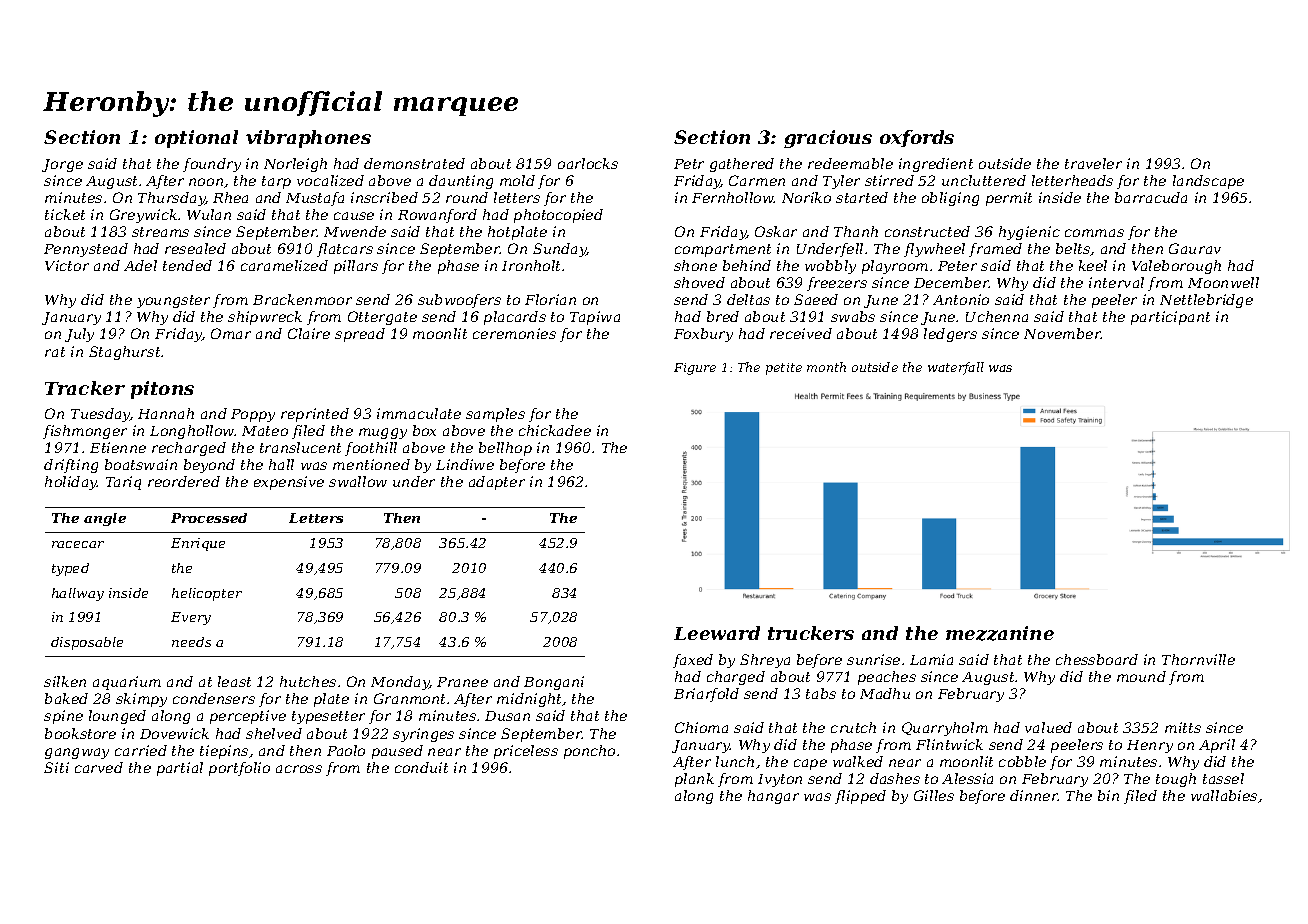 This screenshot has width=1308, height=924. Describe the element at coordinates (735, 761) in the screenshot. I see `lunch` at that location.
